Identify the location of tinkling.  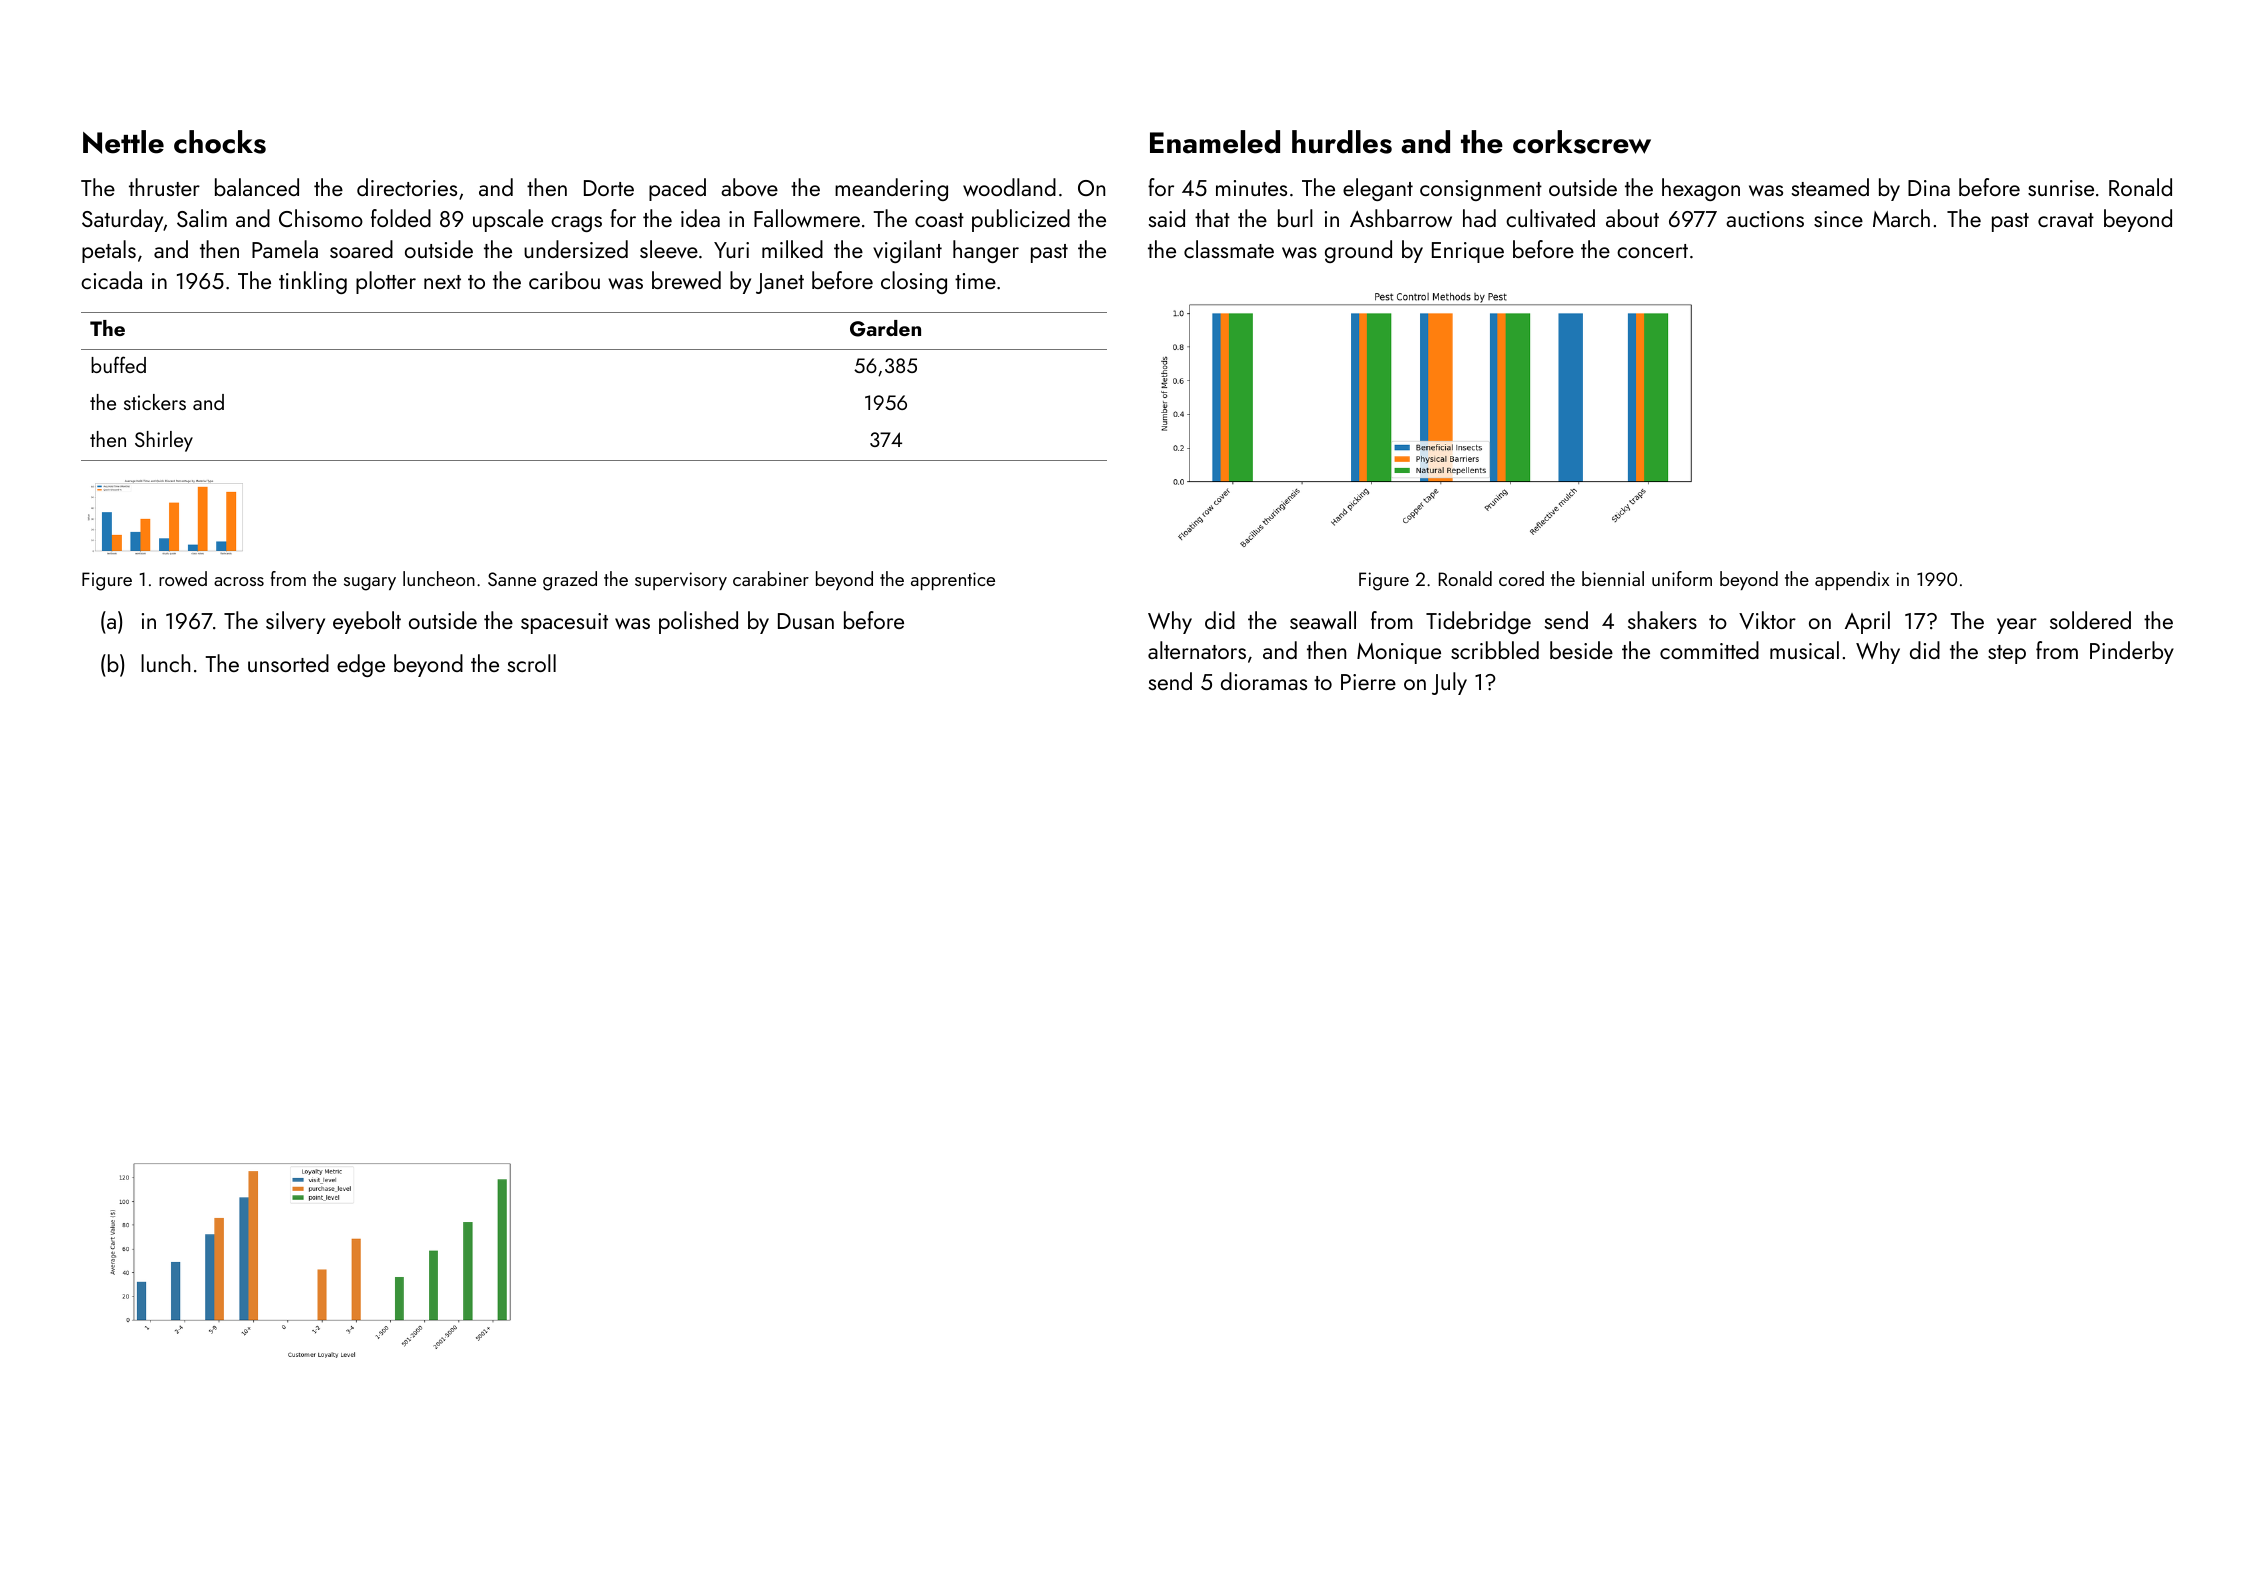
(313, 282).
